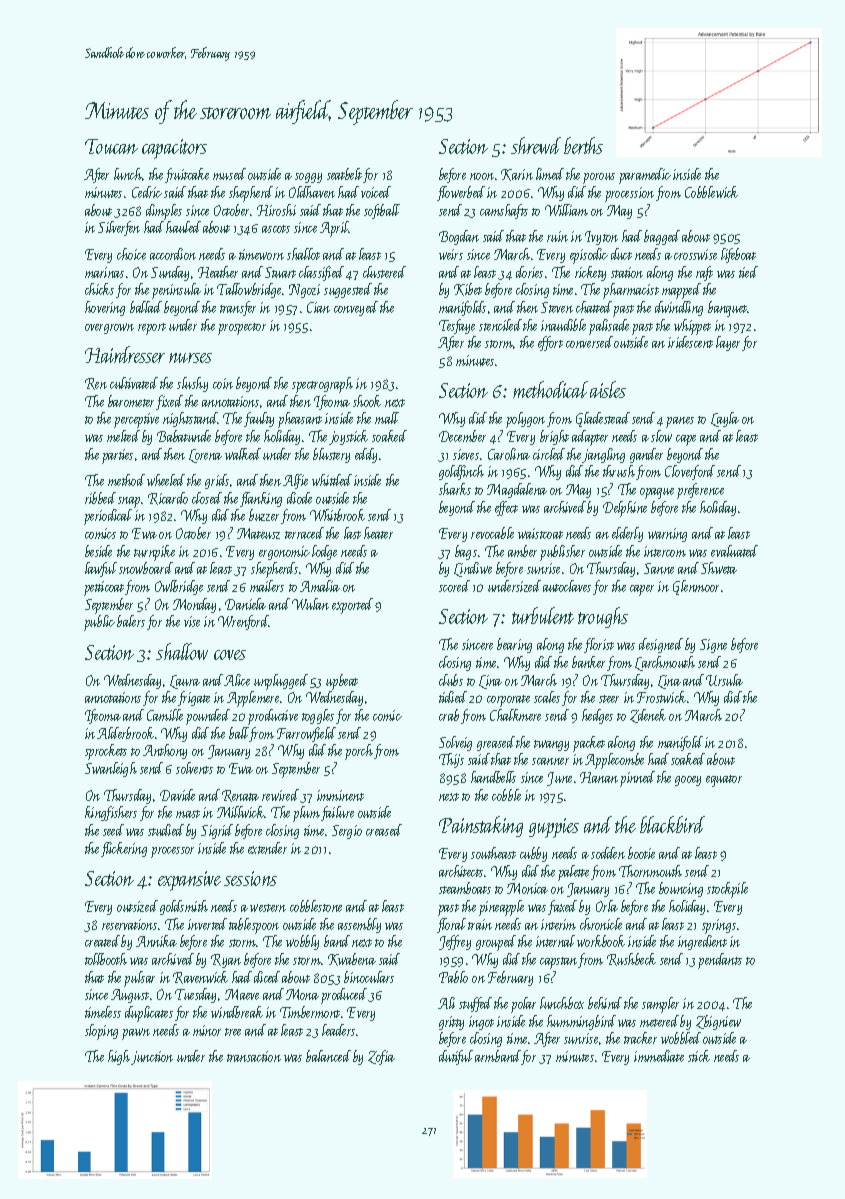 The height and width of the screenshot is (1199, 845). Describe the element at coordinates (455, 942) in the screenshot. I see `Jeffrey` at that location.
